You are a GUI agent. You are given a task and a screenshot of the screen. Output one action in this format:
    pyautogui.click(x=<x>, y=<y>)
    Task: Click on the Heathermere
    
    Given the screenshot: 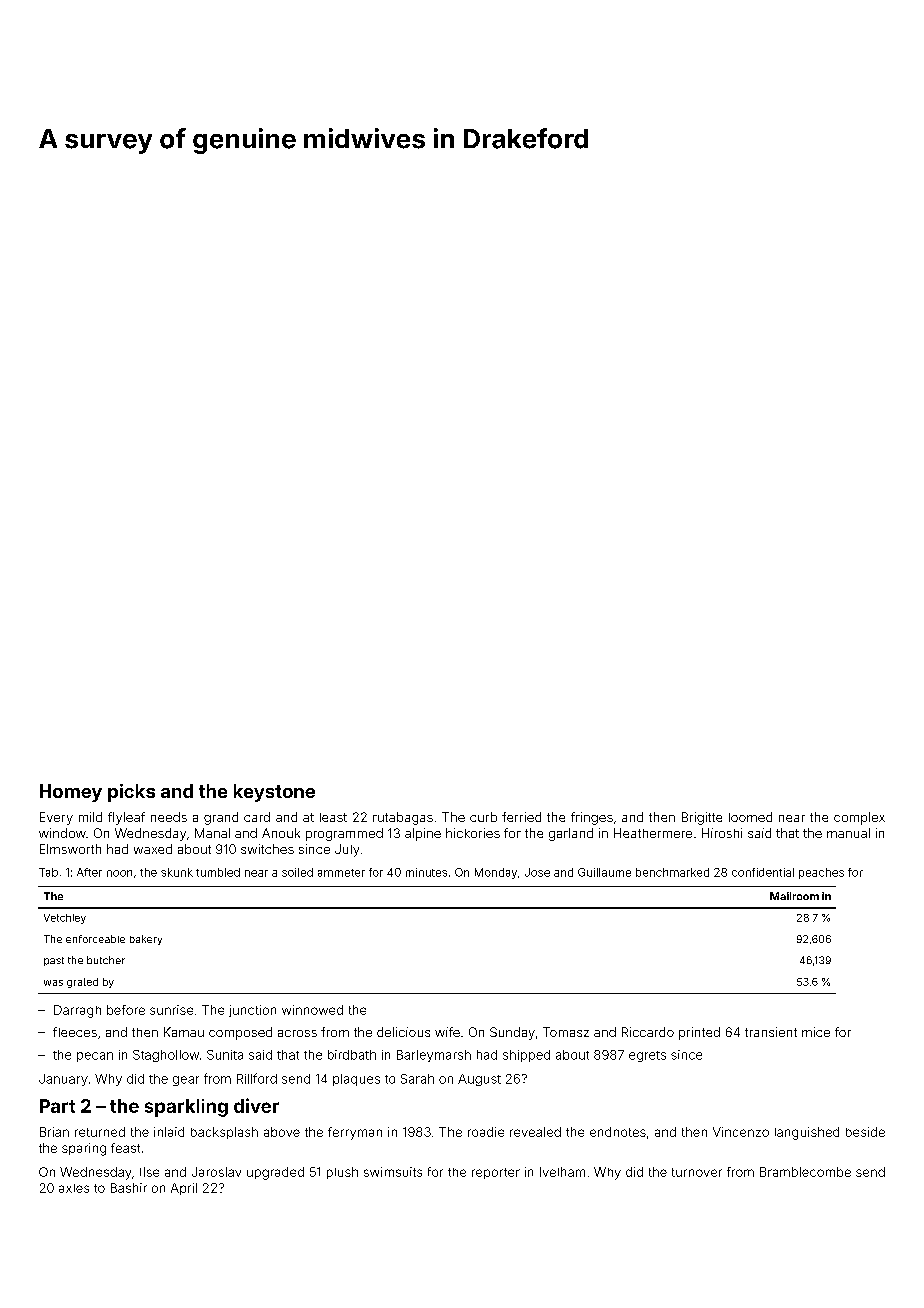 What is the action you would take?
    pyautogui.click(x=653, y=833)
